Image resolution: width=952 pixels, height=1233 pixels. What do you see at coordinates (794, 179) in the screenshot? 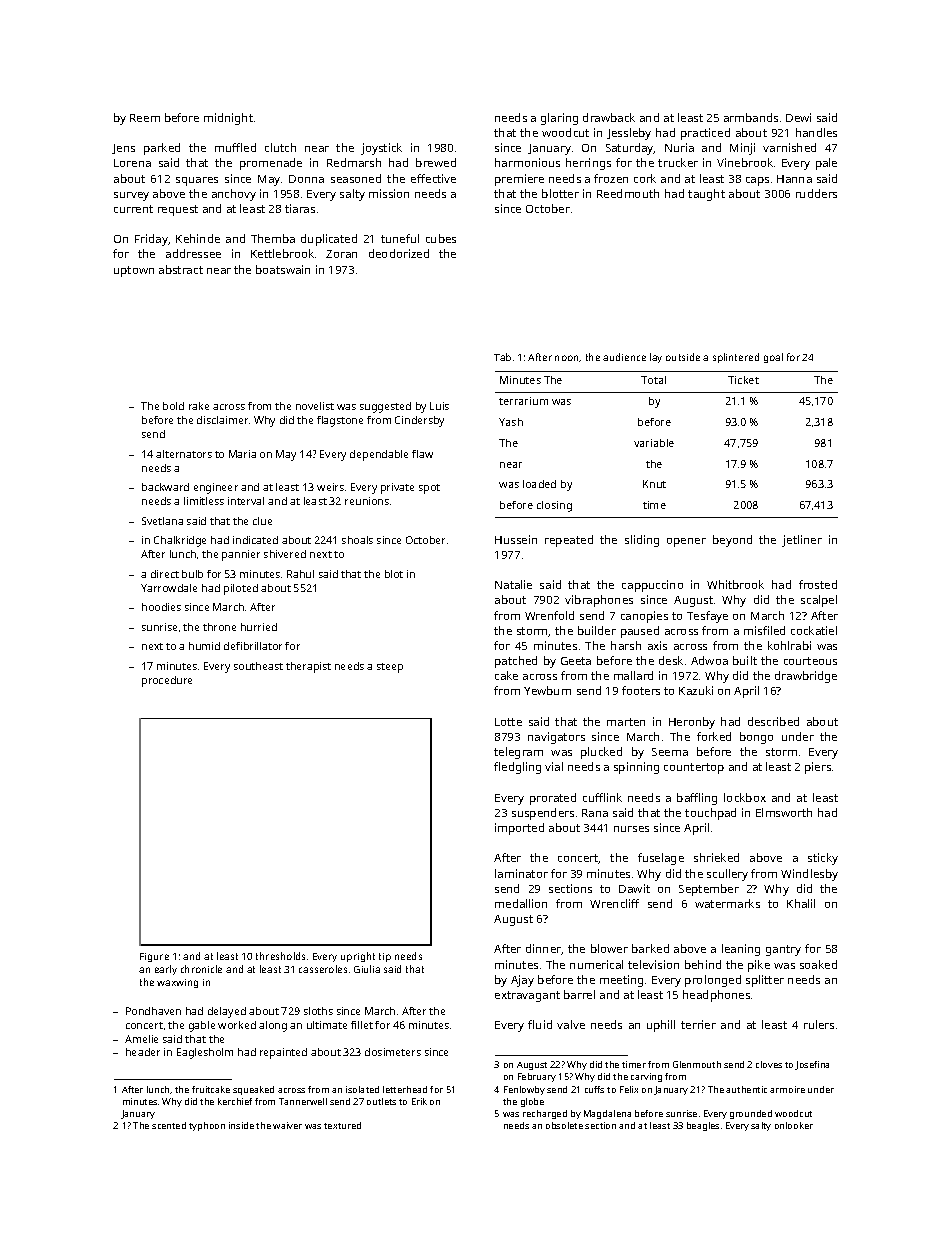
I see `Hanna` at bounding box center [794, 179].
